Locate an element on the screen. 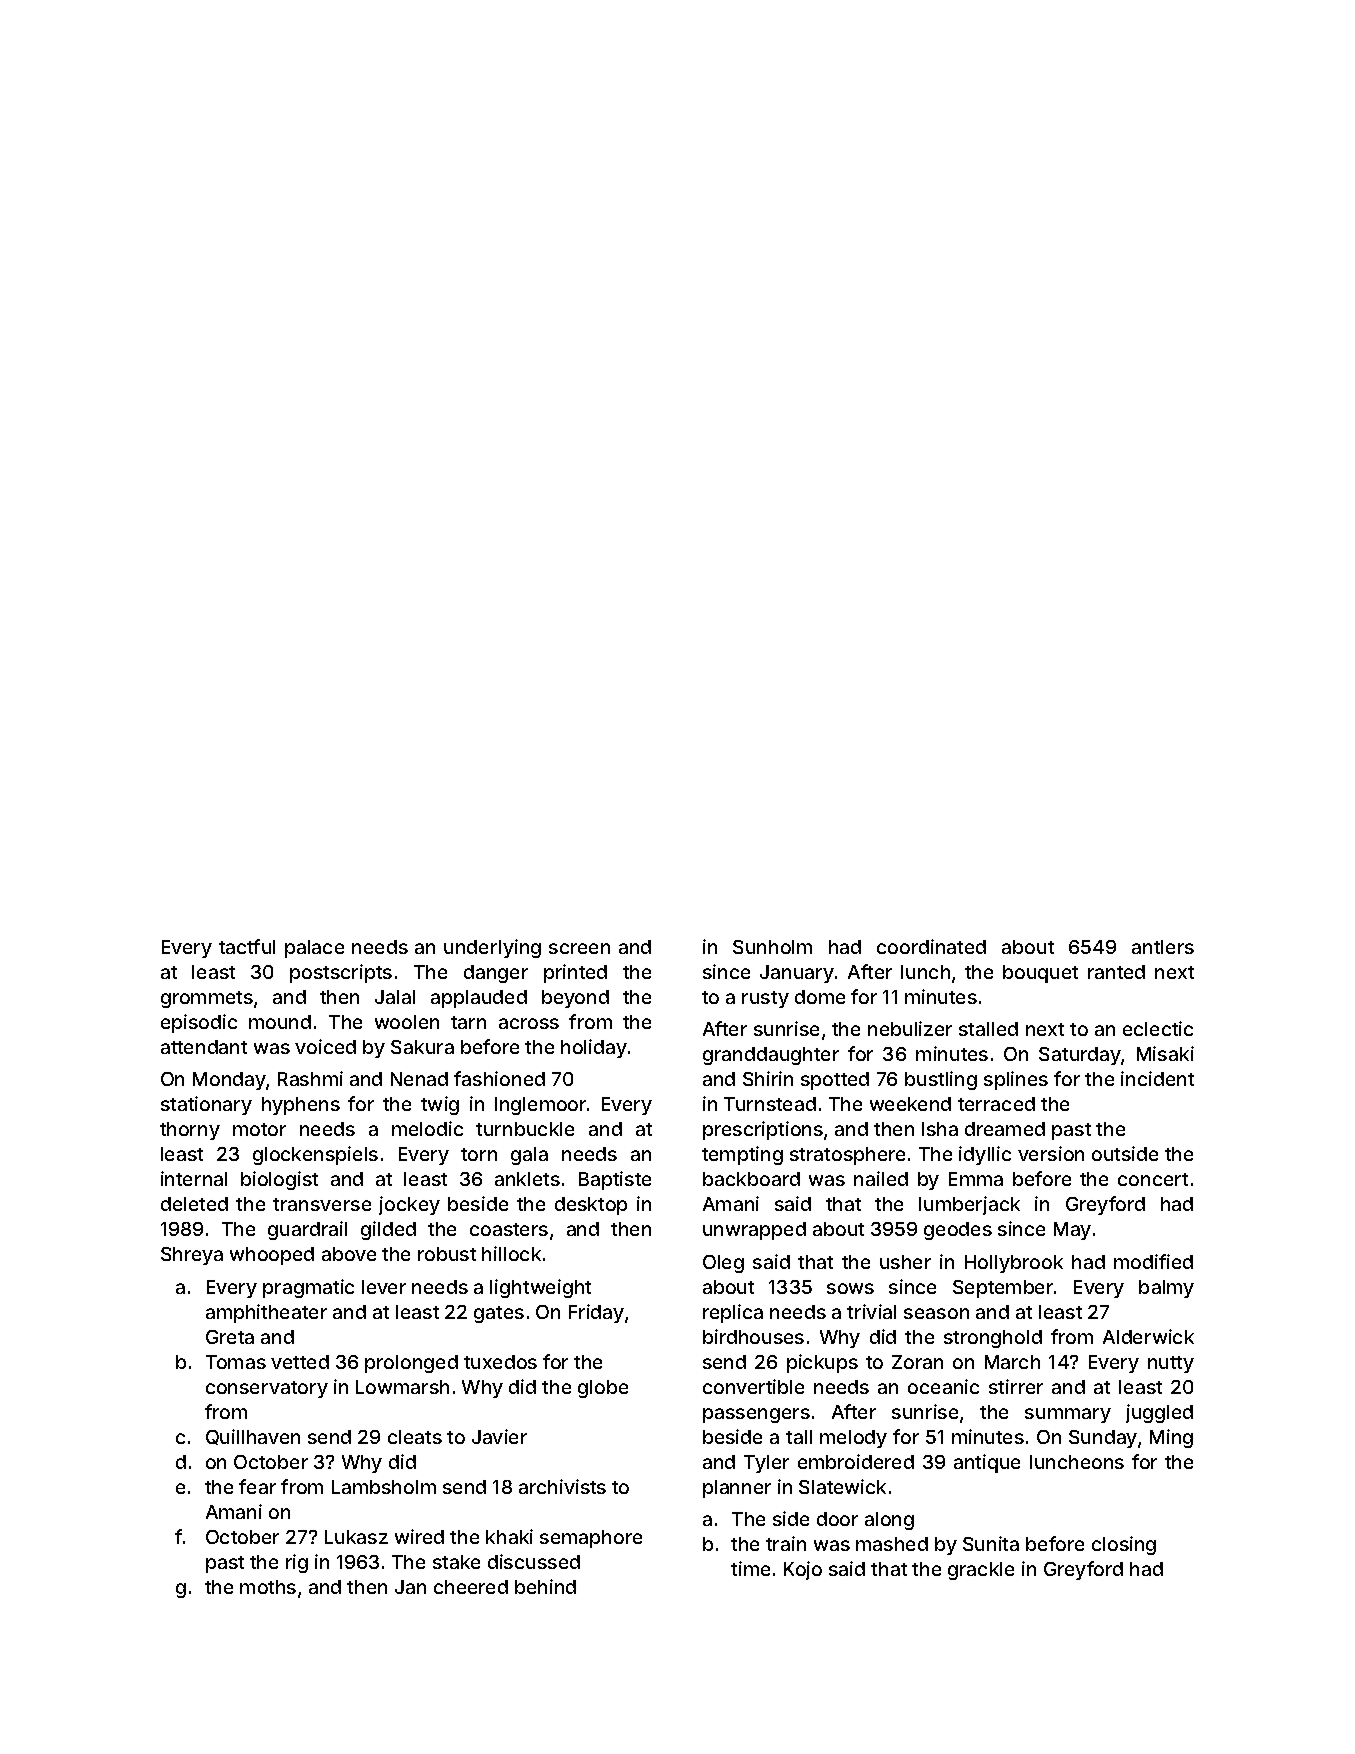  Lukasz is located at coordinates (356, 1537).
